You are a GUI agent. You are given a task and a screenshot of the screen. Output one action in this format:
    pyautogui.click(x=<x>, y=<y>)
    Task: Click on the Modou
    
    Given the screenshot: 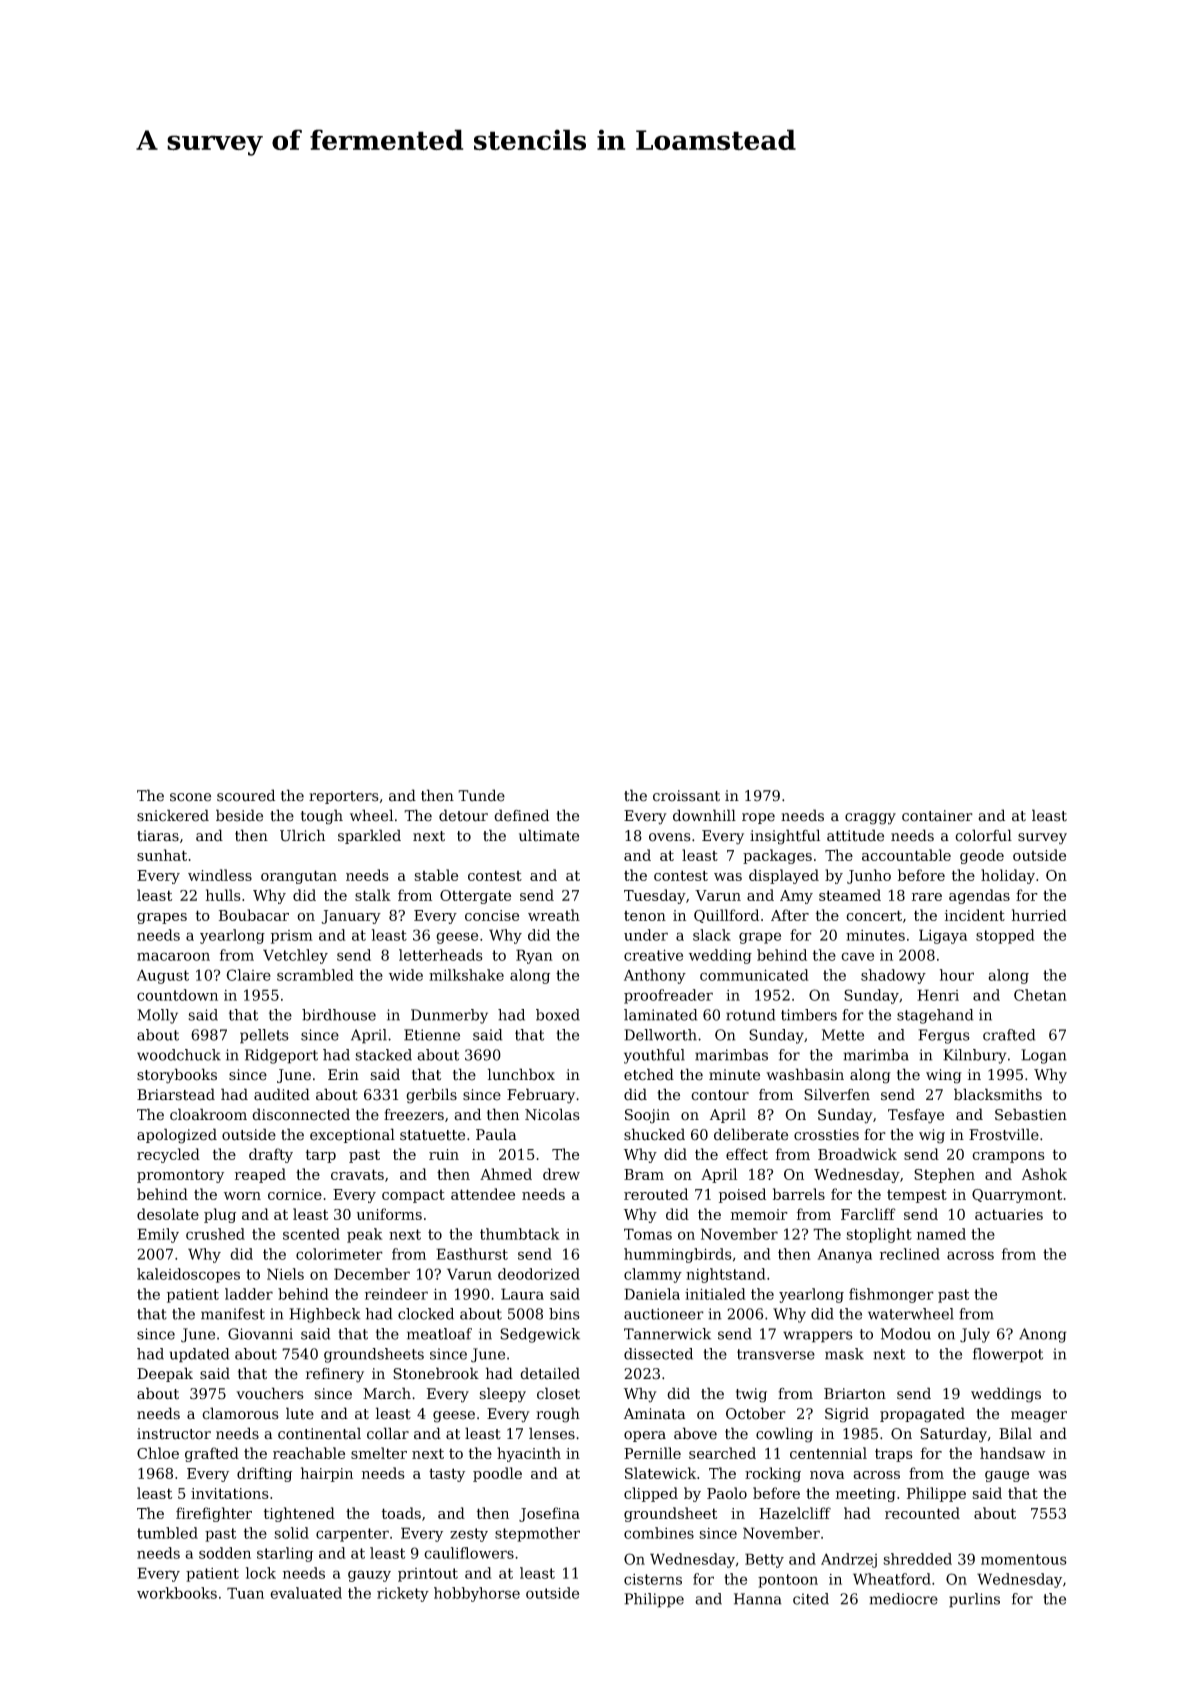 What is the action you would take?
    pyautogui.click(x=906, y=1334)
